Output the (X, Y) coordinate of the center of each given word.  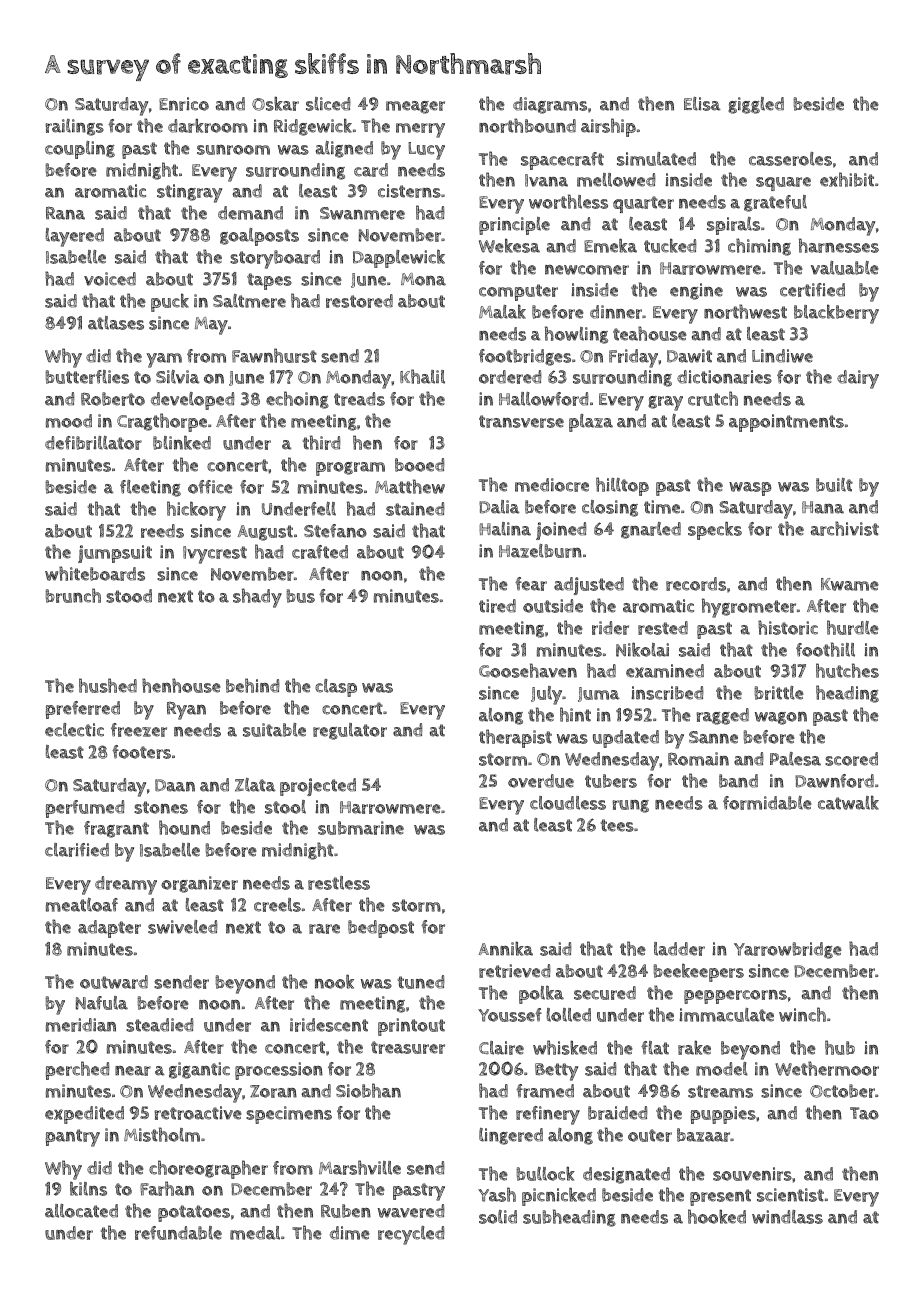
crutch (713, 398)
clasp (336, 688)
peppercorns (735, 997)
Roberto (113, 399)
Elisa (702, 104)
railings (74, 127)
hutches (847, 670)
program (350, 469)
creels (277, 905)
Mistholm (162, 1134)
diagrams (550, 105)
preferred (83, 710)
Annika (506, 948)
